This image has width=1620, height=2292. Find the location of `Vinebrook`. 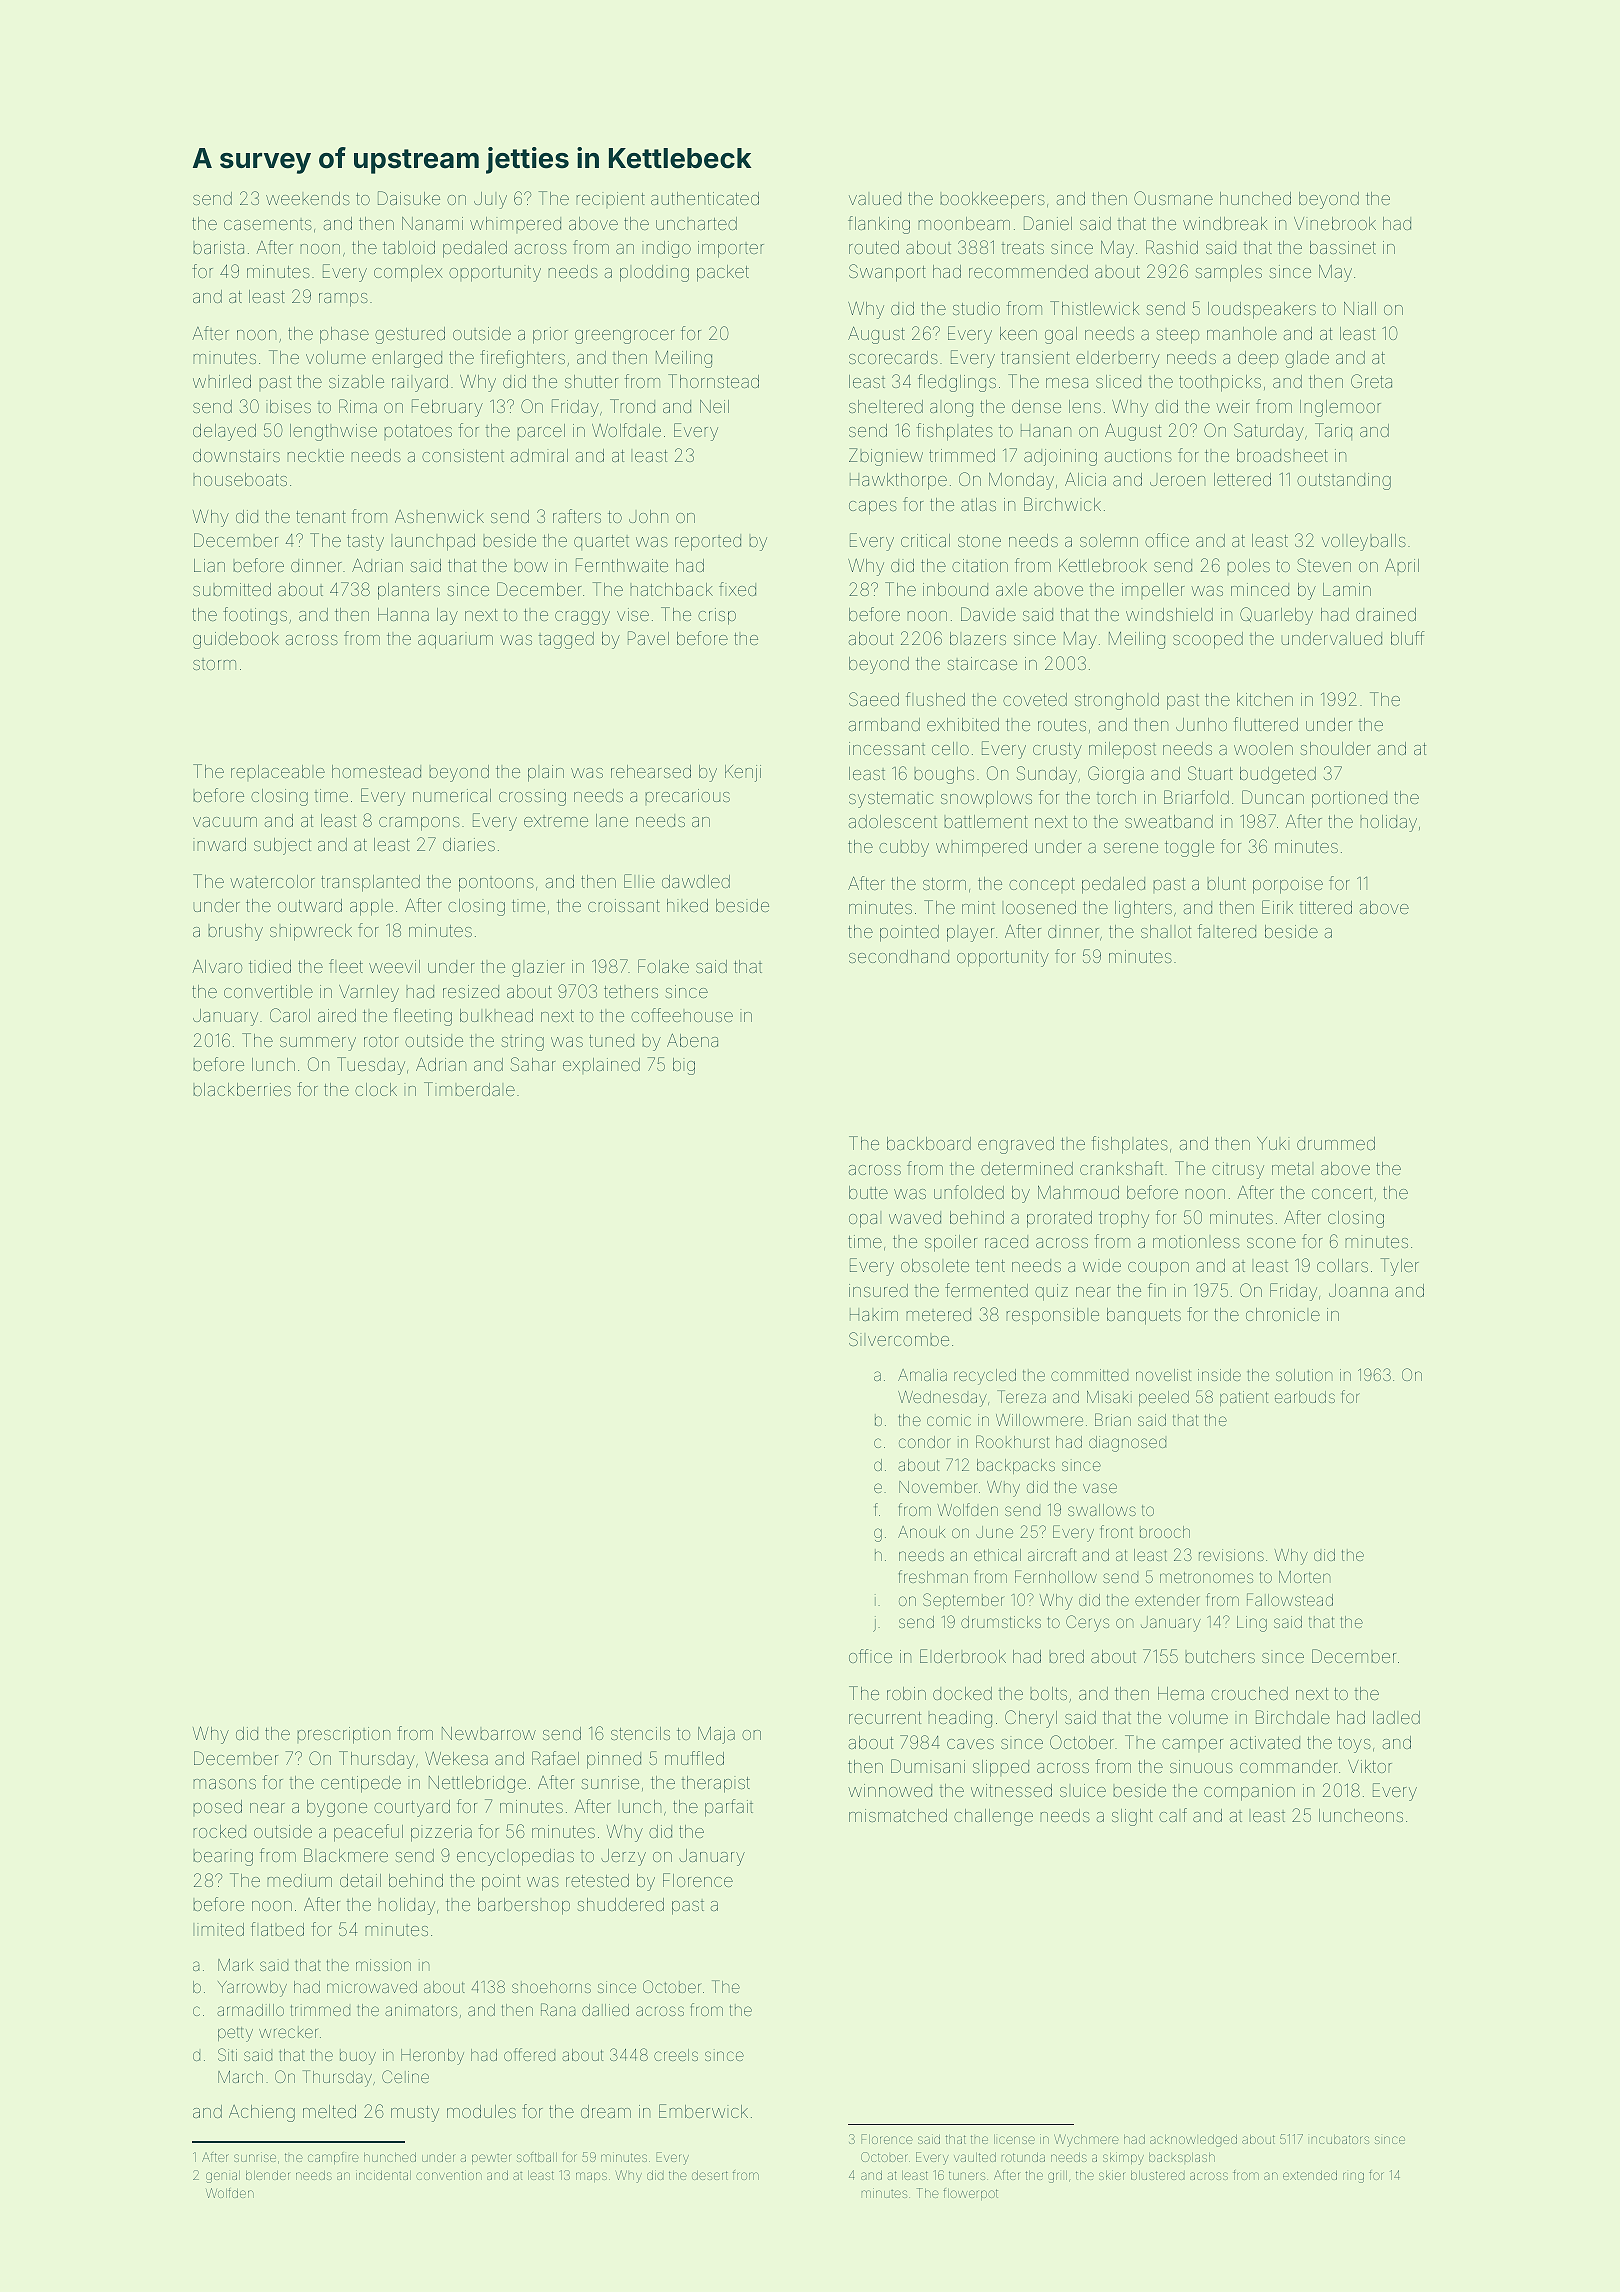

Vinebrook is located at coordinates (1335, 223).
